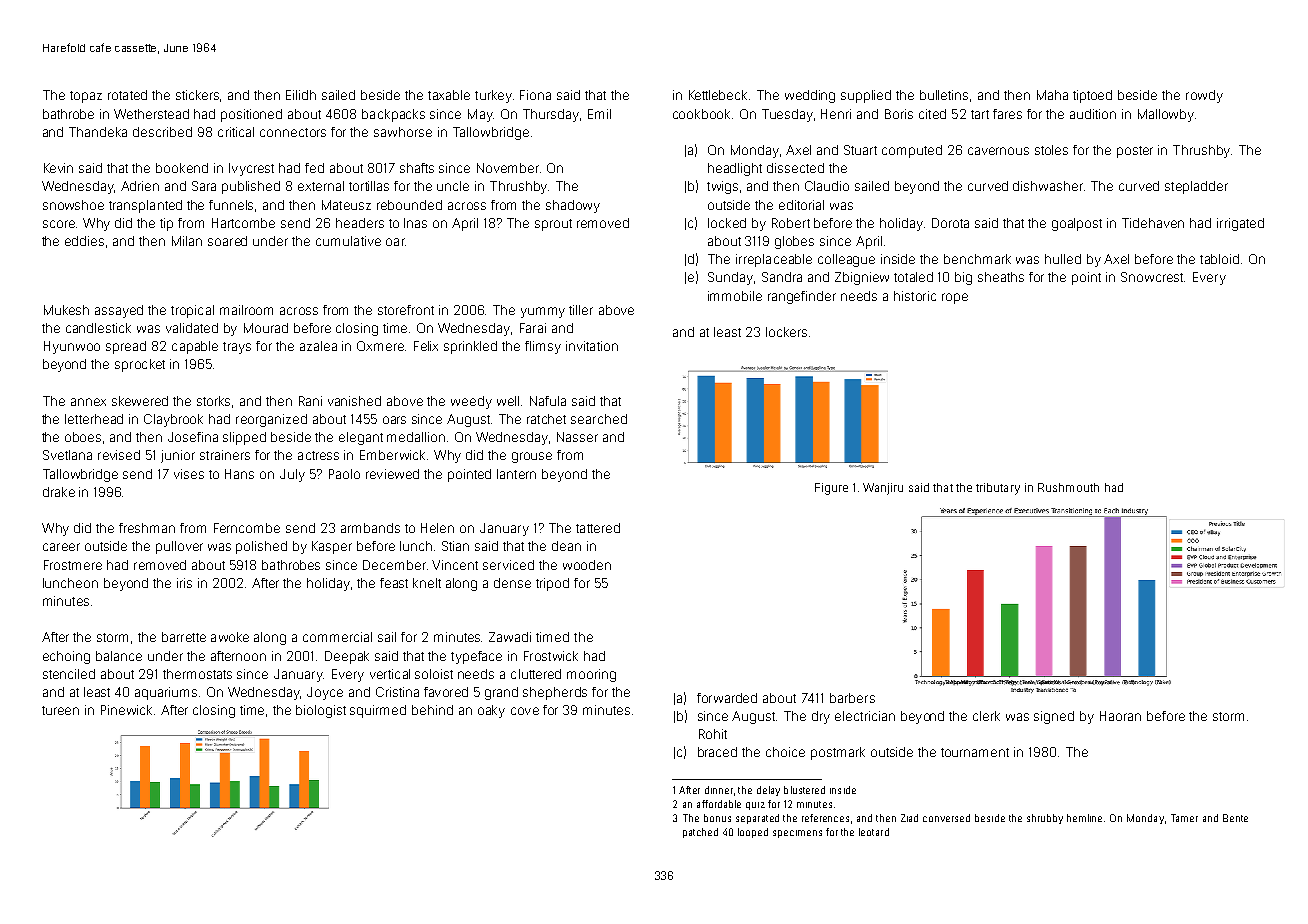  What do you see at coordinates (1068, 487) in the document?
I see `Rushmouth` at bounding box center [1068, 487].
